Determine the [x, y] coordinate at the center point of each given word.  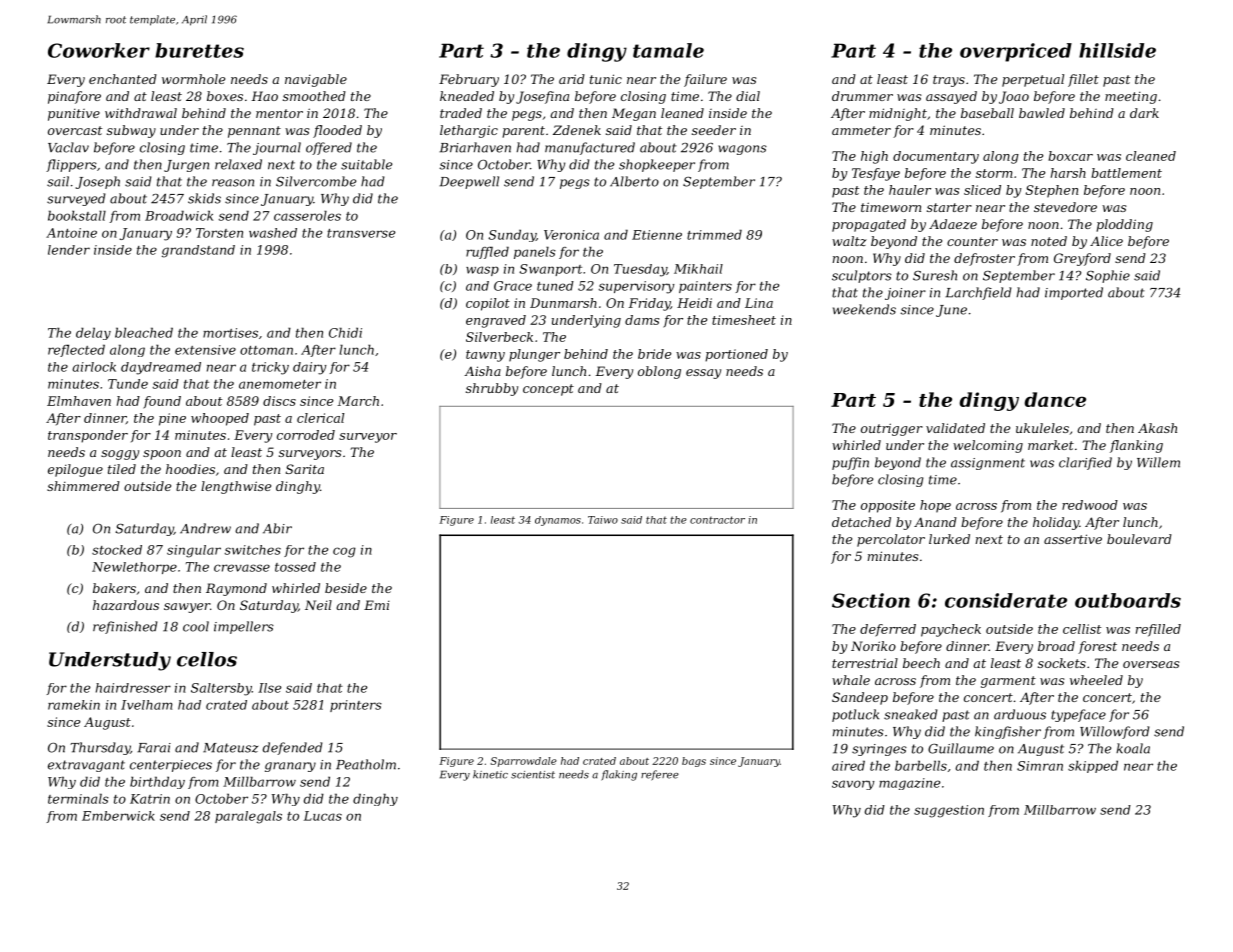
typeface [1078, 715]
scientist [533, 775]
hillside [1117, 50]
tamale [668, 50]
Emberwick [118, 816]
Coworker [99, 50]
